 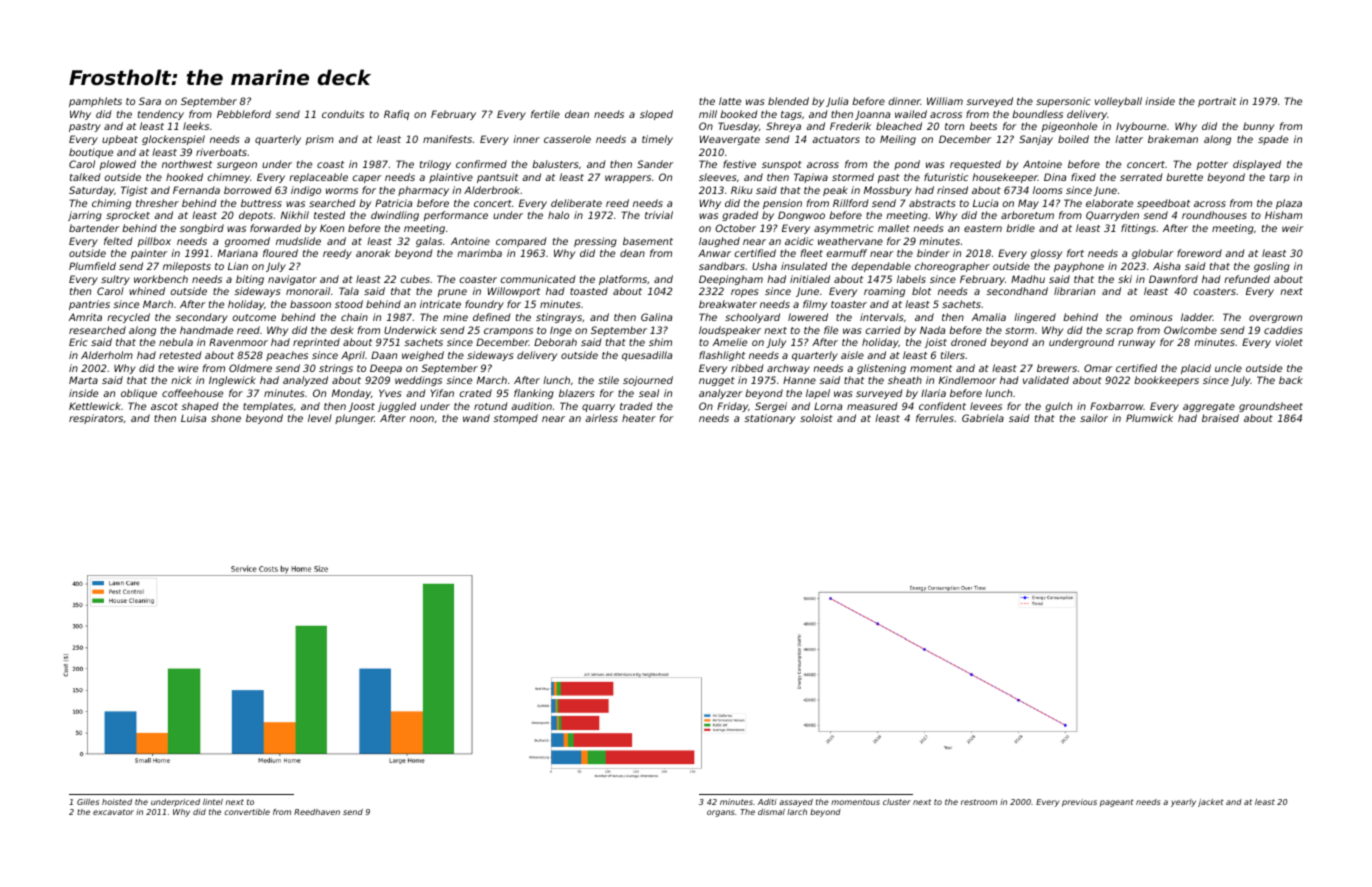 I want to click on lintel, so click(x=213, y=802).
